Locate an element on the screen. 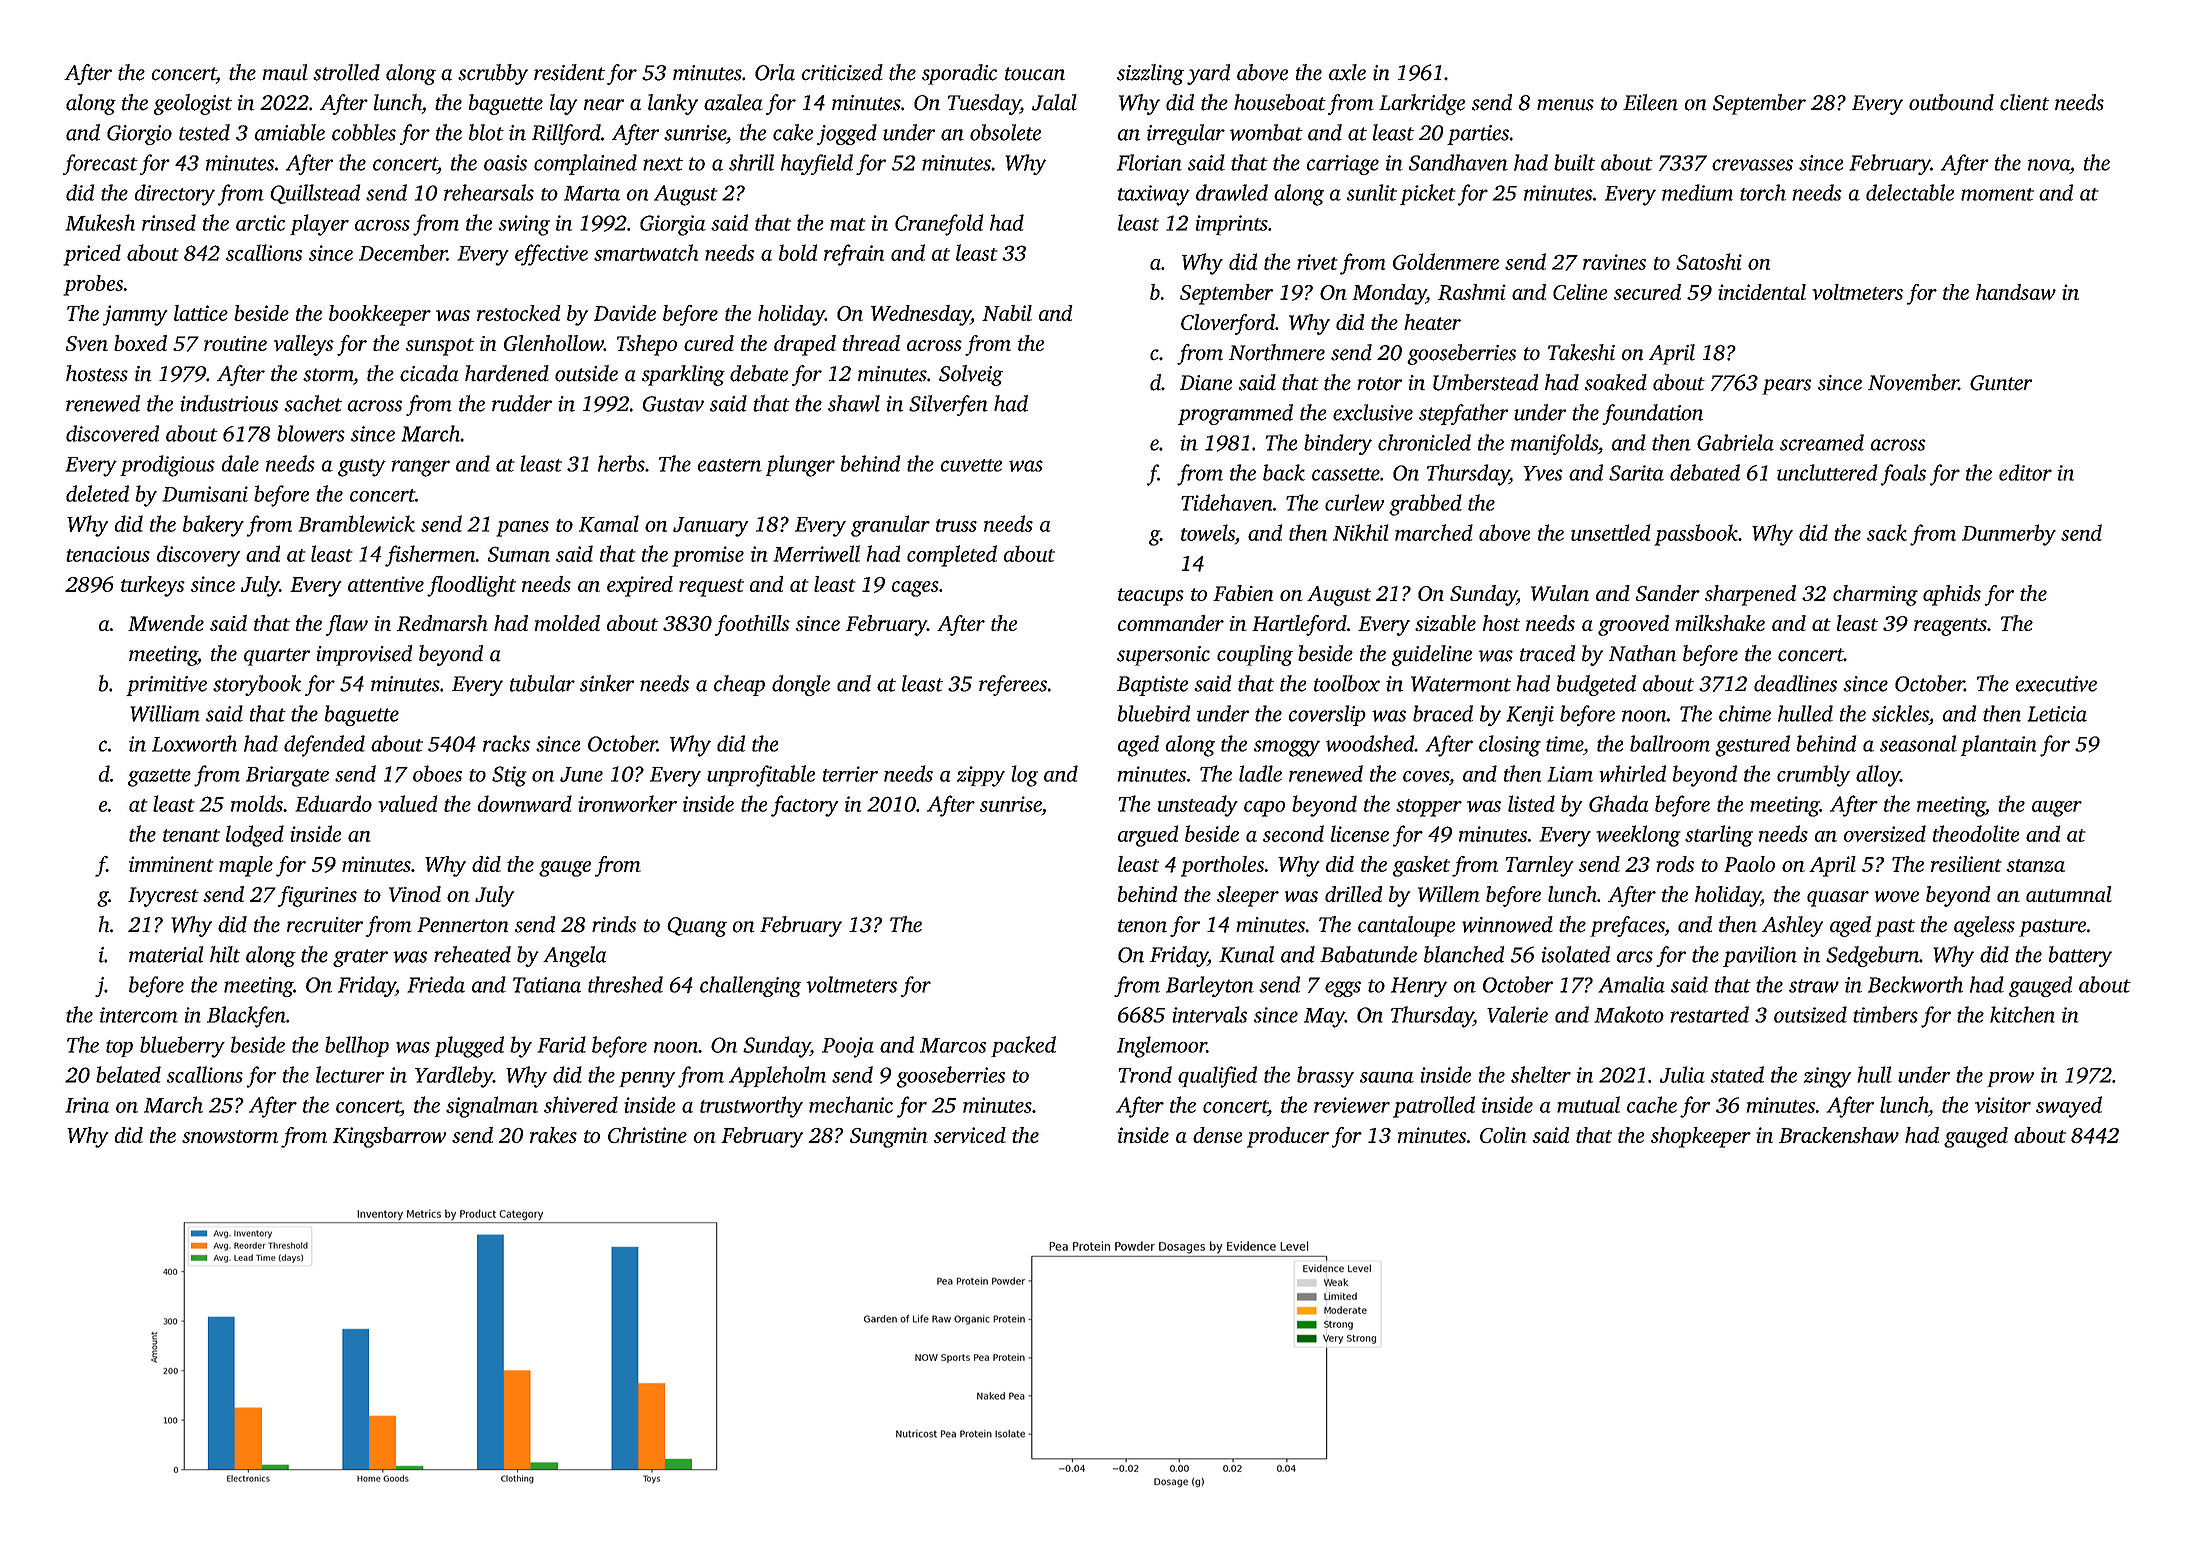 Image resolution: width=2195 pixels, height=1552 pixels. maul is located at coordinates (285, 72).
